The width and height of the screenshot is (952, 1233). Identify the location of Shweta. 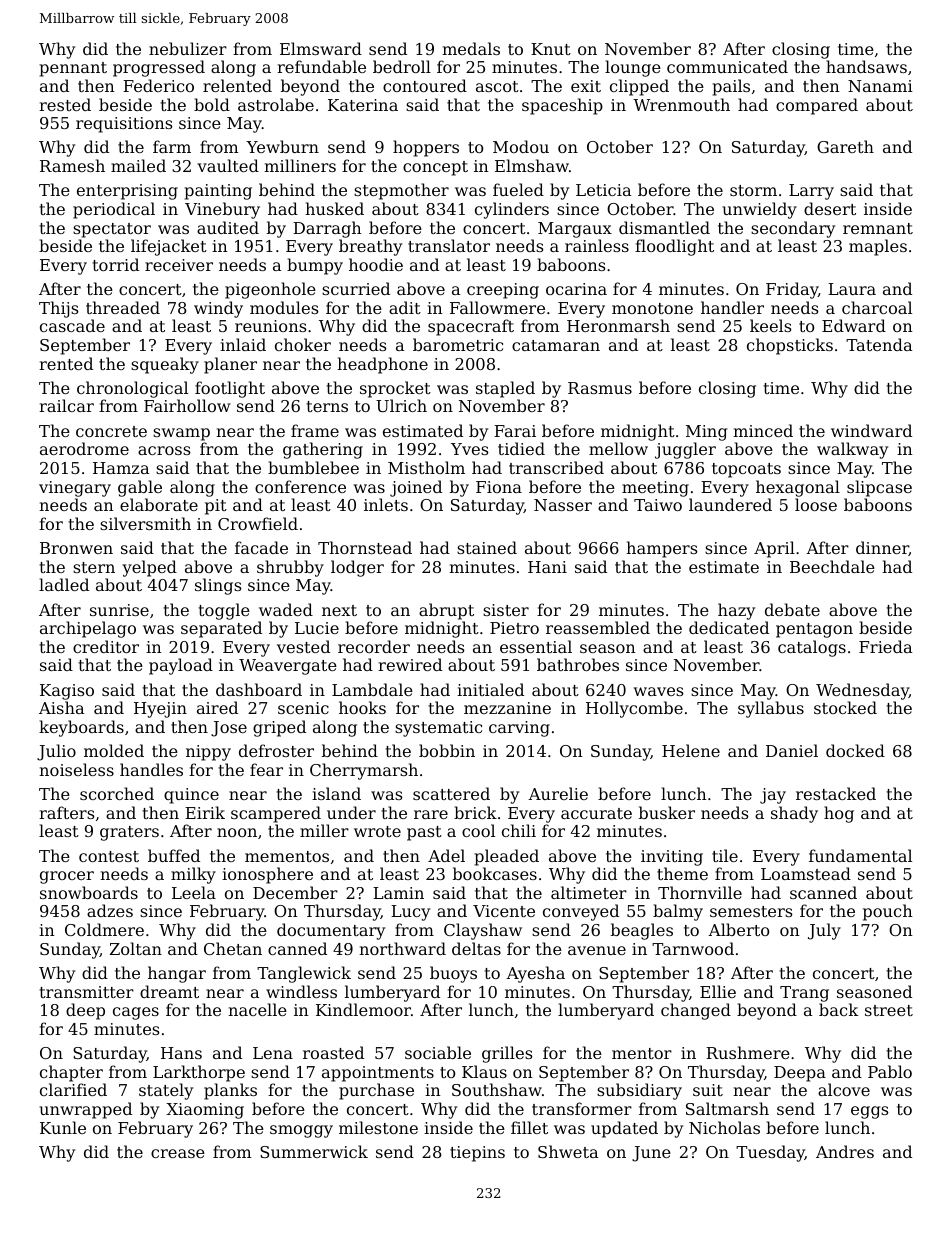
(568, 1151).
